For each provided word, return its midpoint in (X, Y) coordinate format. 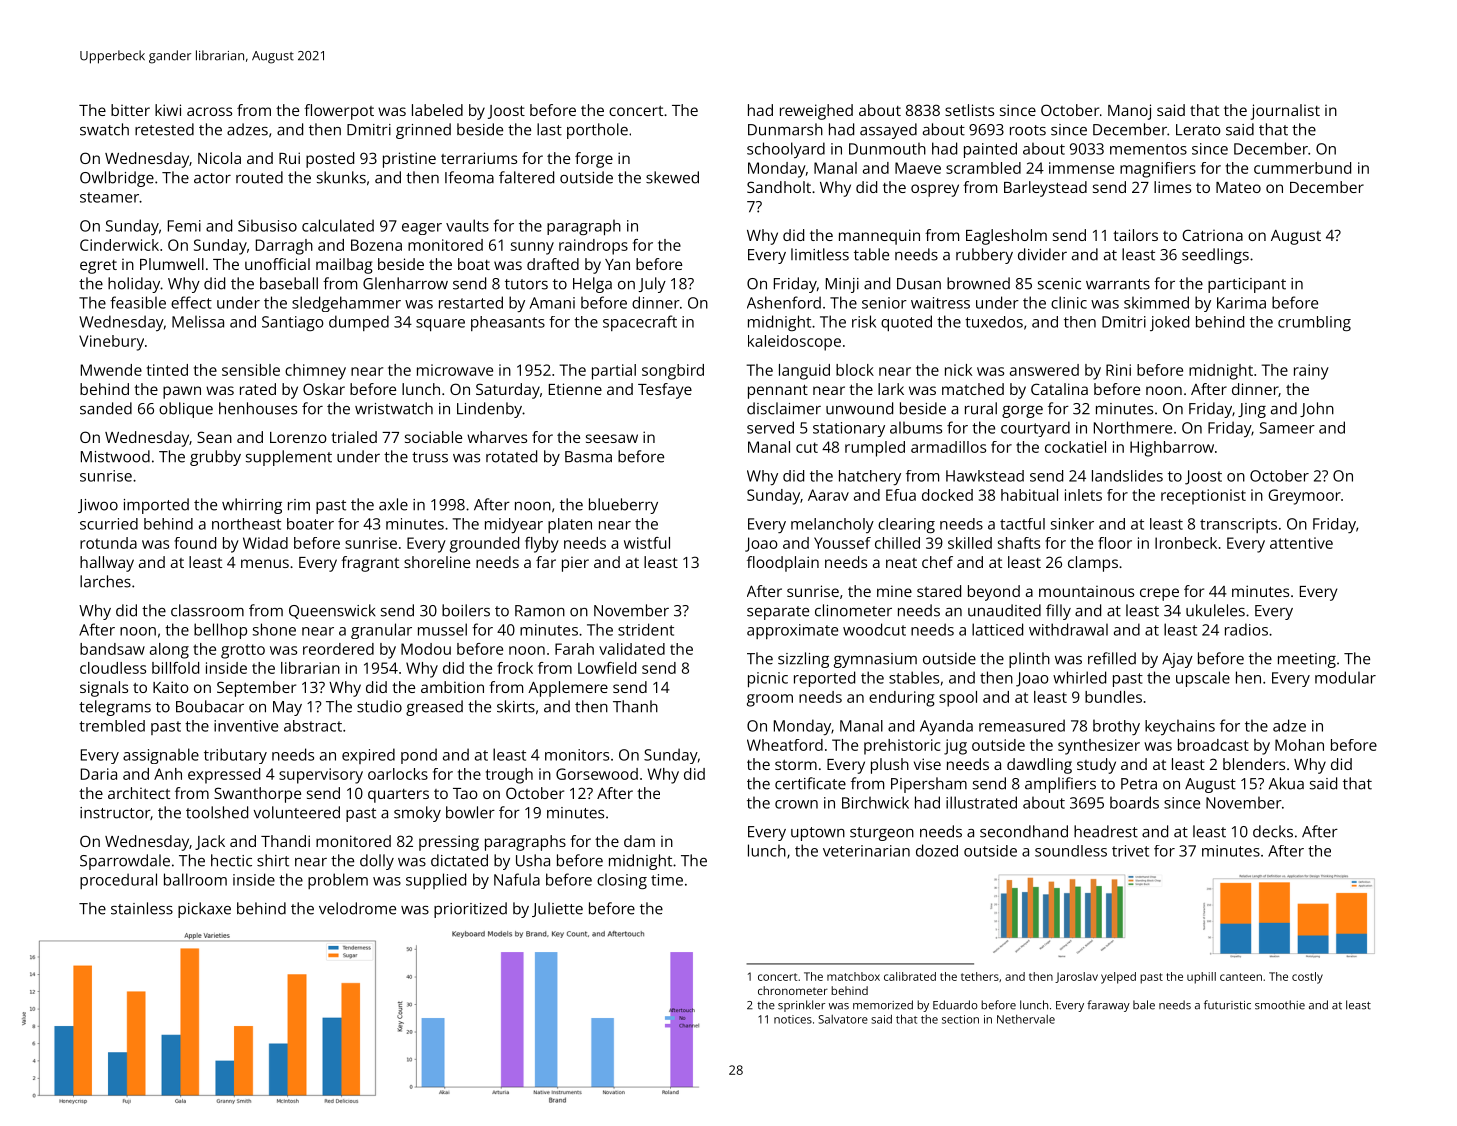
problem (338, 881)
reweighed (816, 112)
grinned (423, 131)
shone (274, 629)
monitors (577, 755)
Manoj (1129, 112)
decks (1273, 831)
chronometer (793, 990)
